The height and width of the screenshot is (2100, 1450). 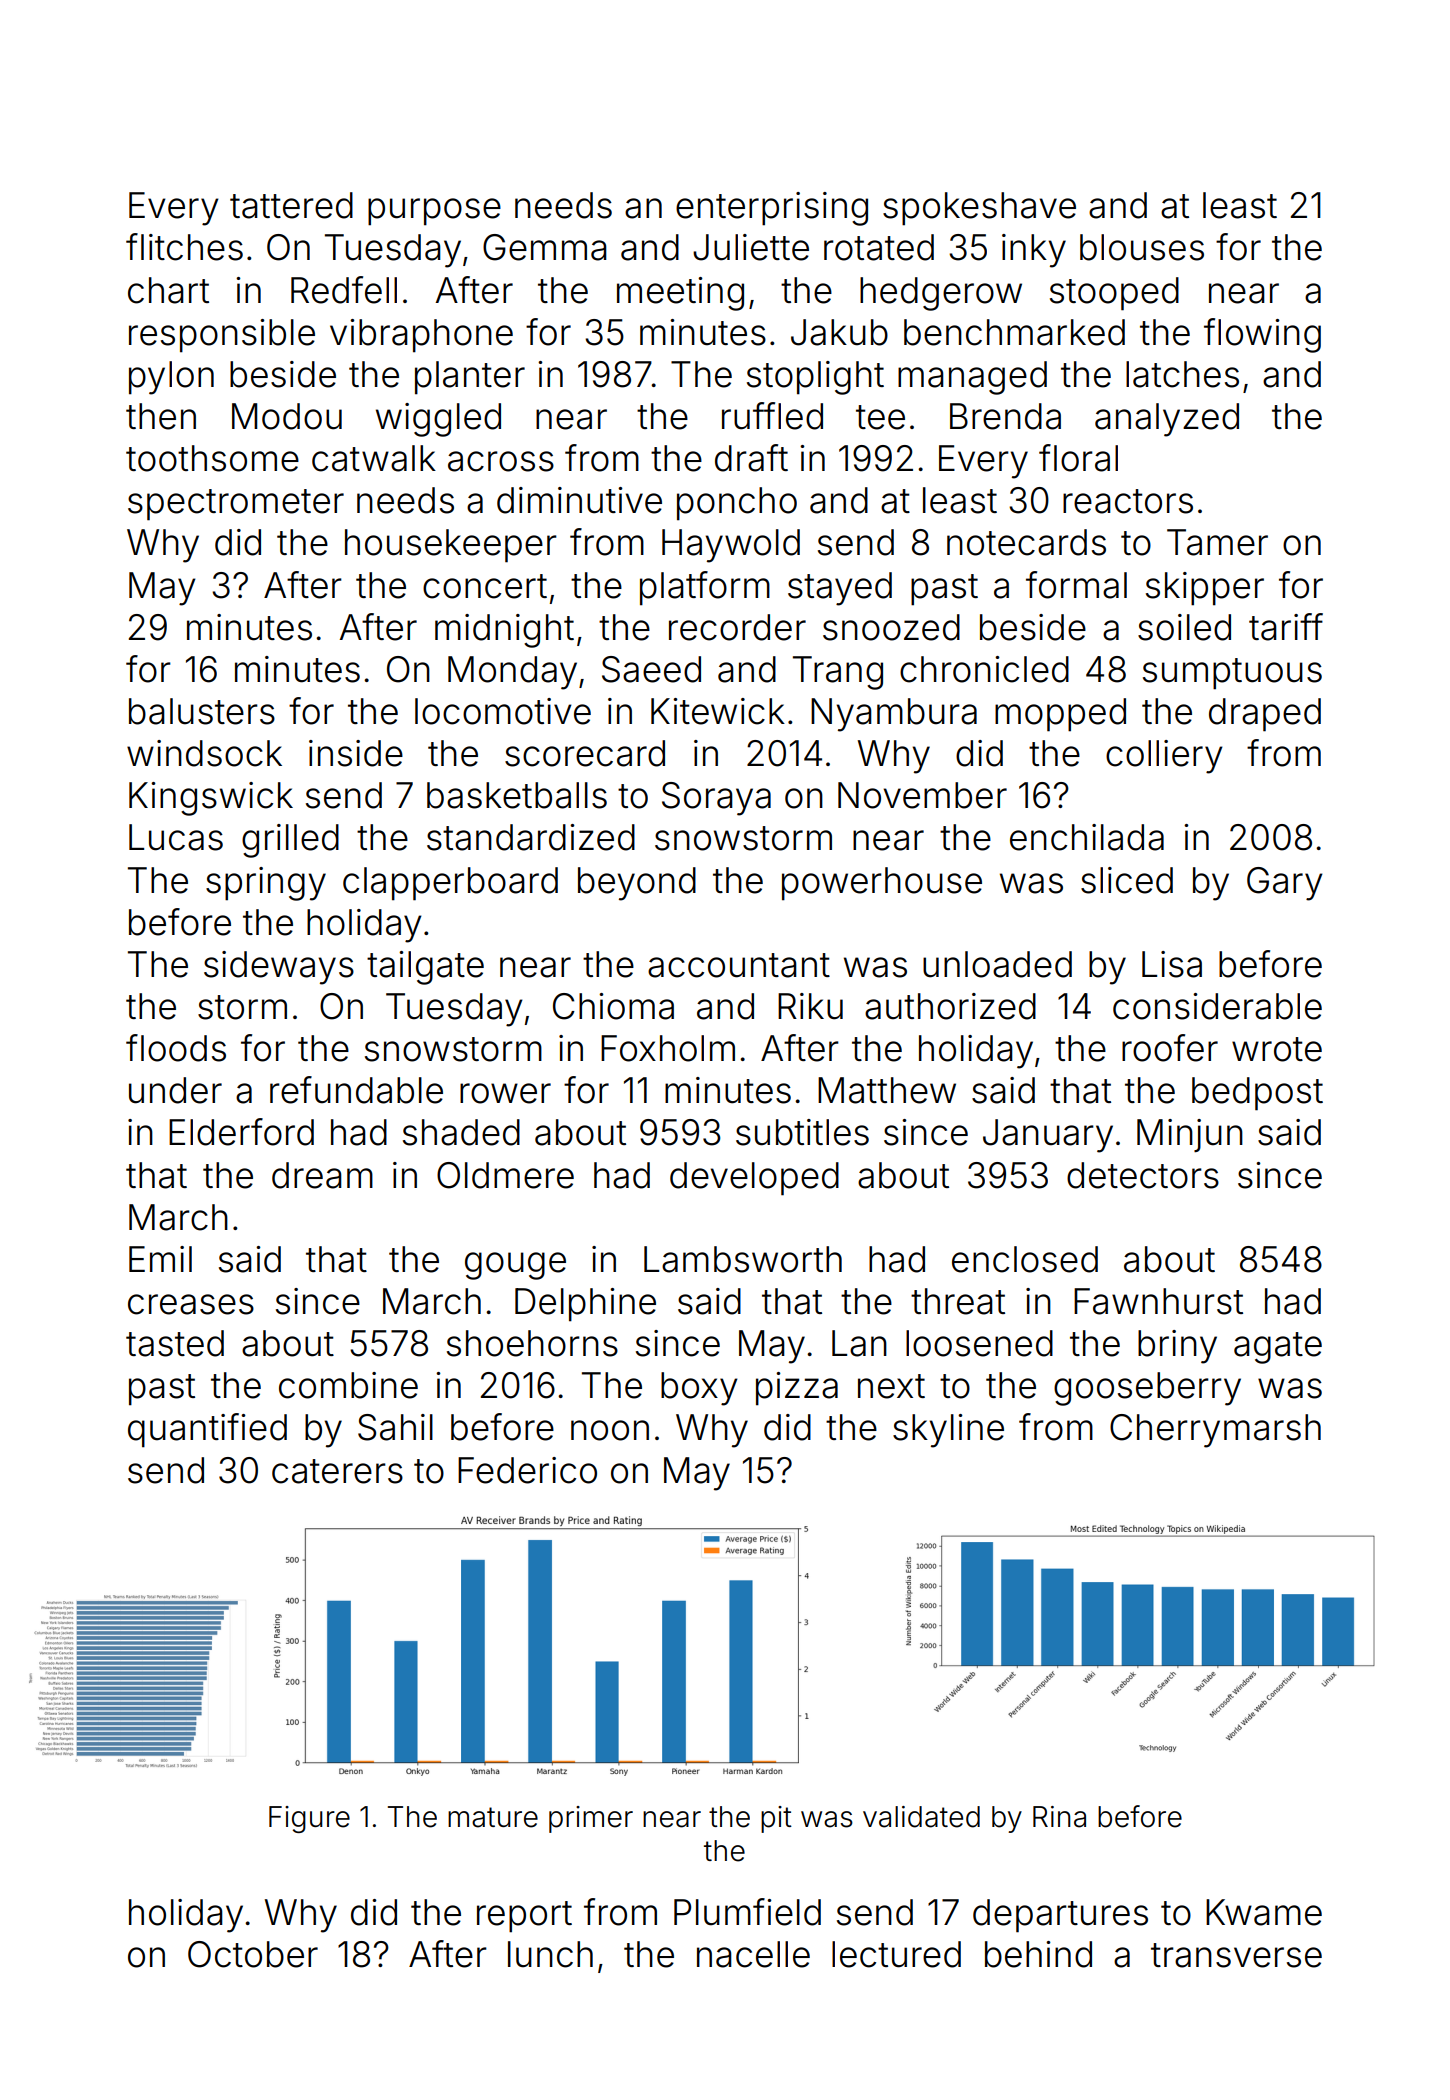 What do you see at coordinates (322, 1175) in the screenshot?
I see `dream` at bounding box center [322, 1175].
